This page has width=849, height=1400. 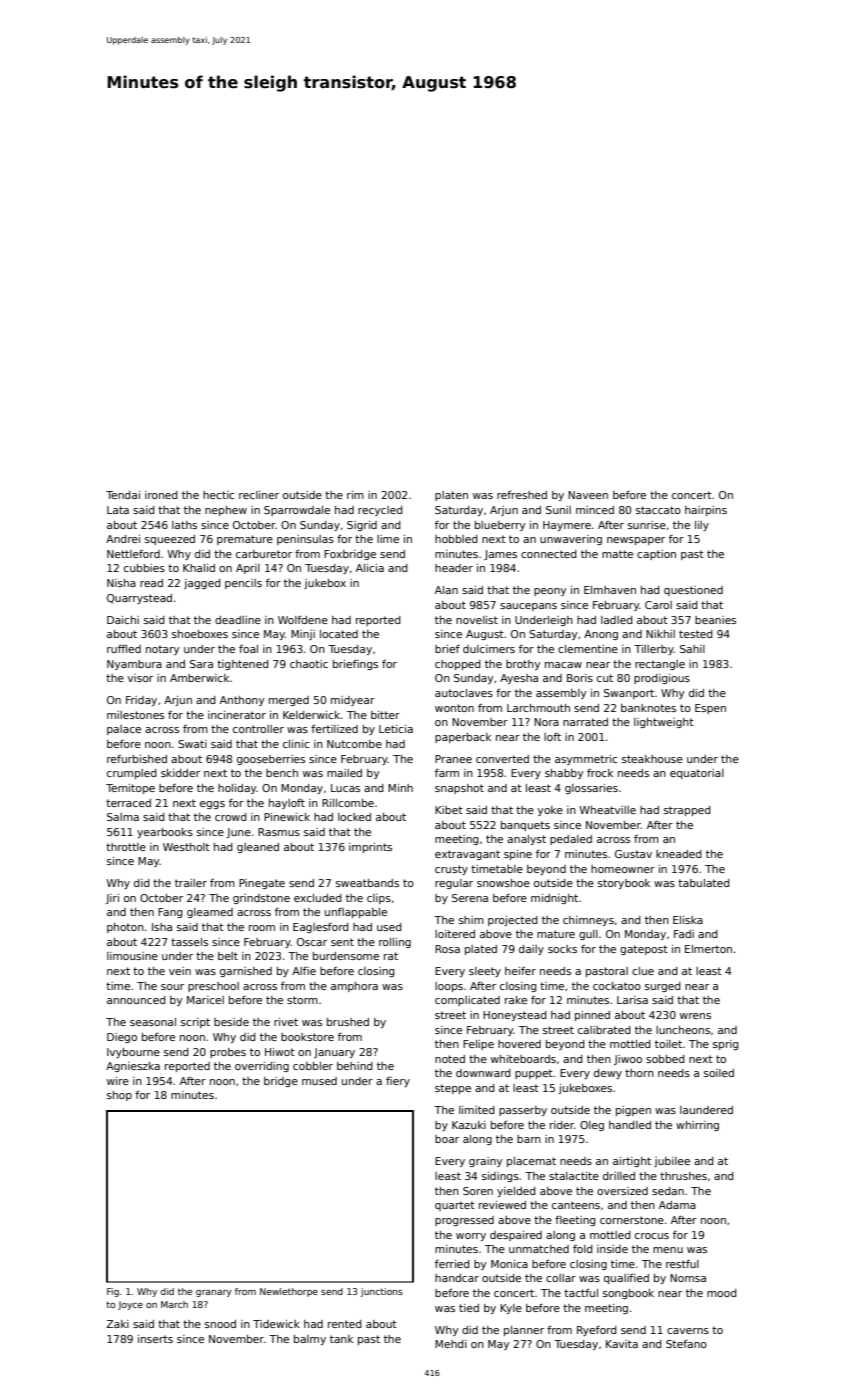 What do you see at coordinates (124, 649) in the page?
I see `ruffled` at bounding box center [124, 649].
